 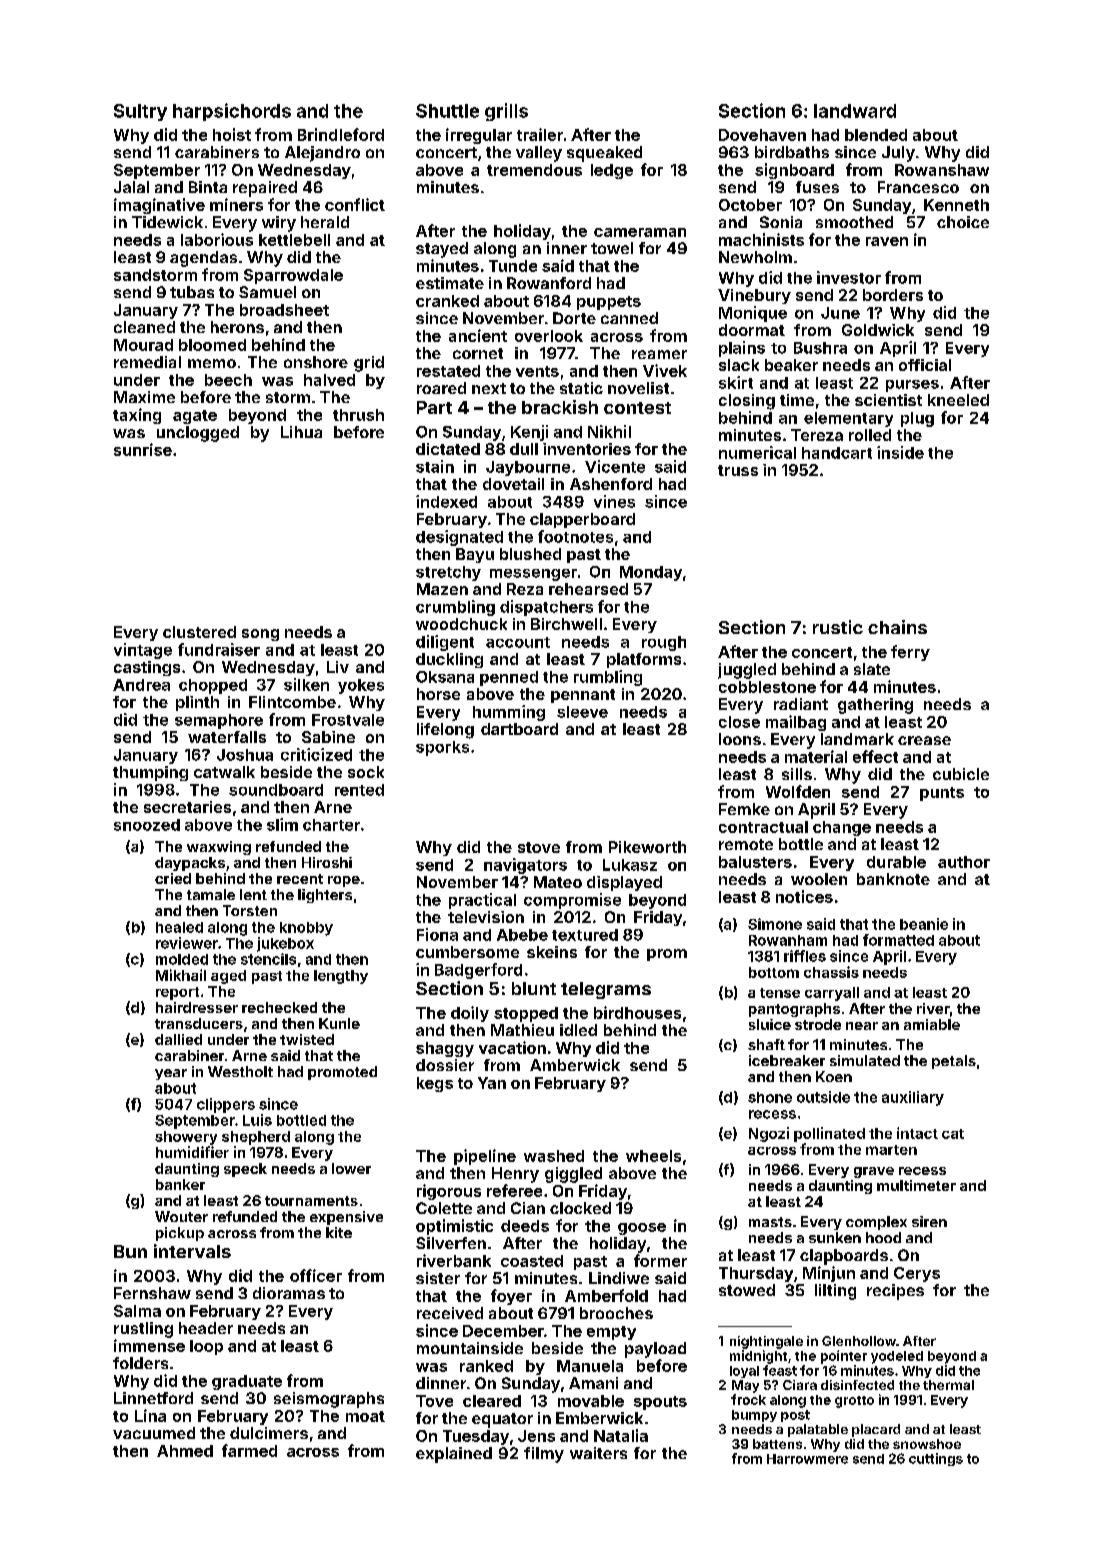 What do you see at coordinates (198, 434) in the document?
I see `unclogged` at bounding box center [198, 434].
